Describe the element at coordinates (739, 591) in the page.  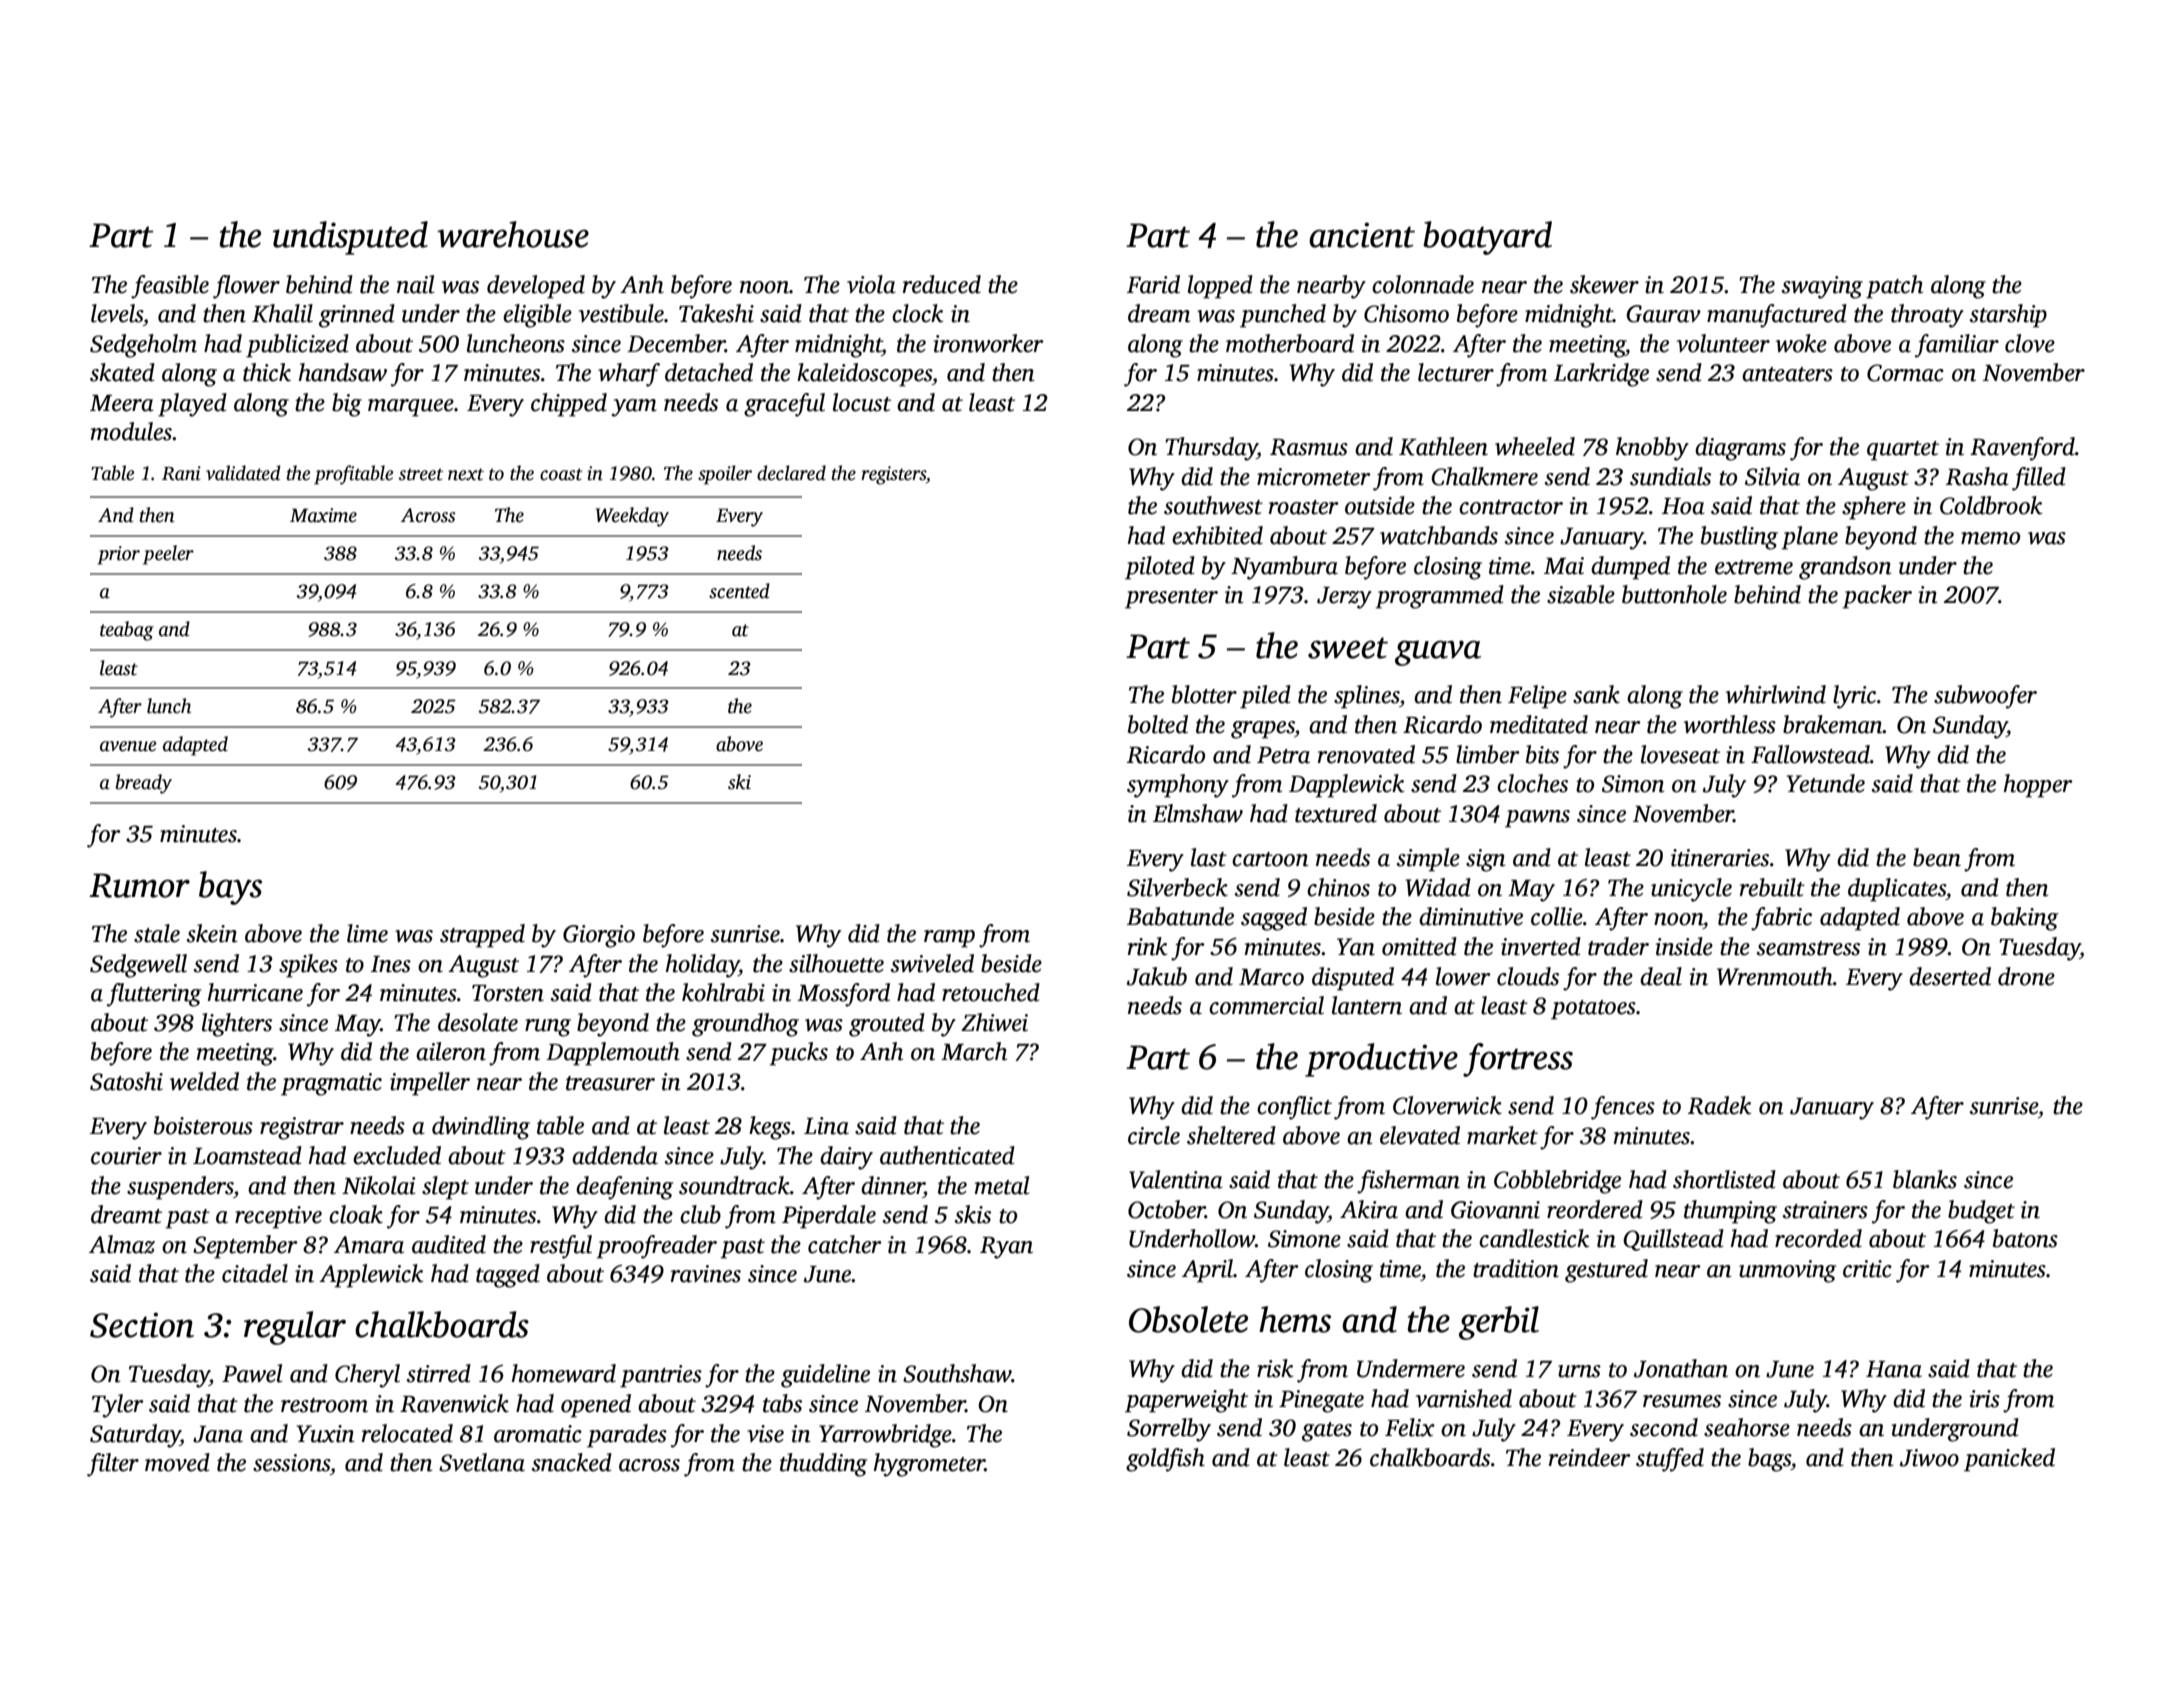
I see `scented` at that location.
